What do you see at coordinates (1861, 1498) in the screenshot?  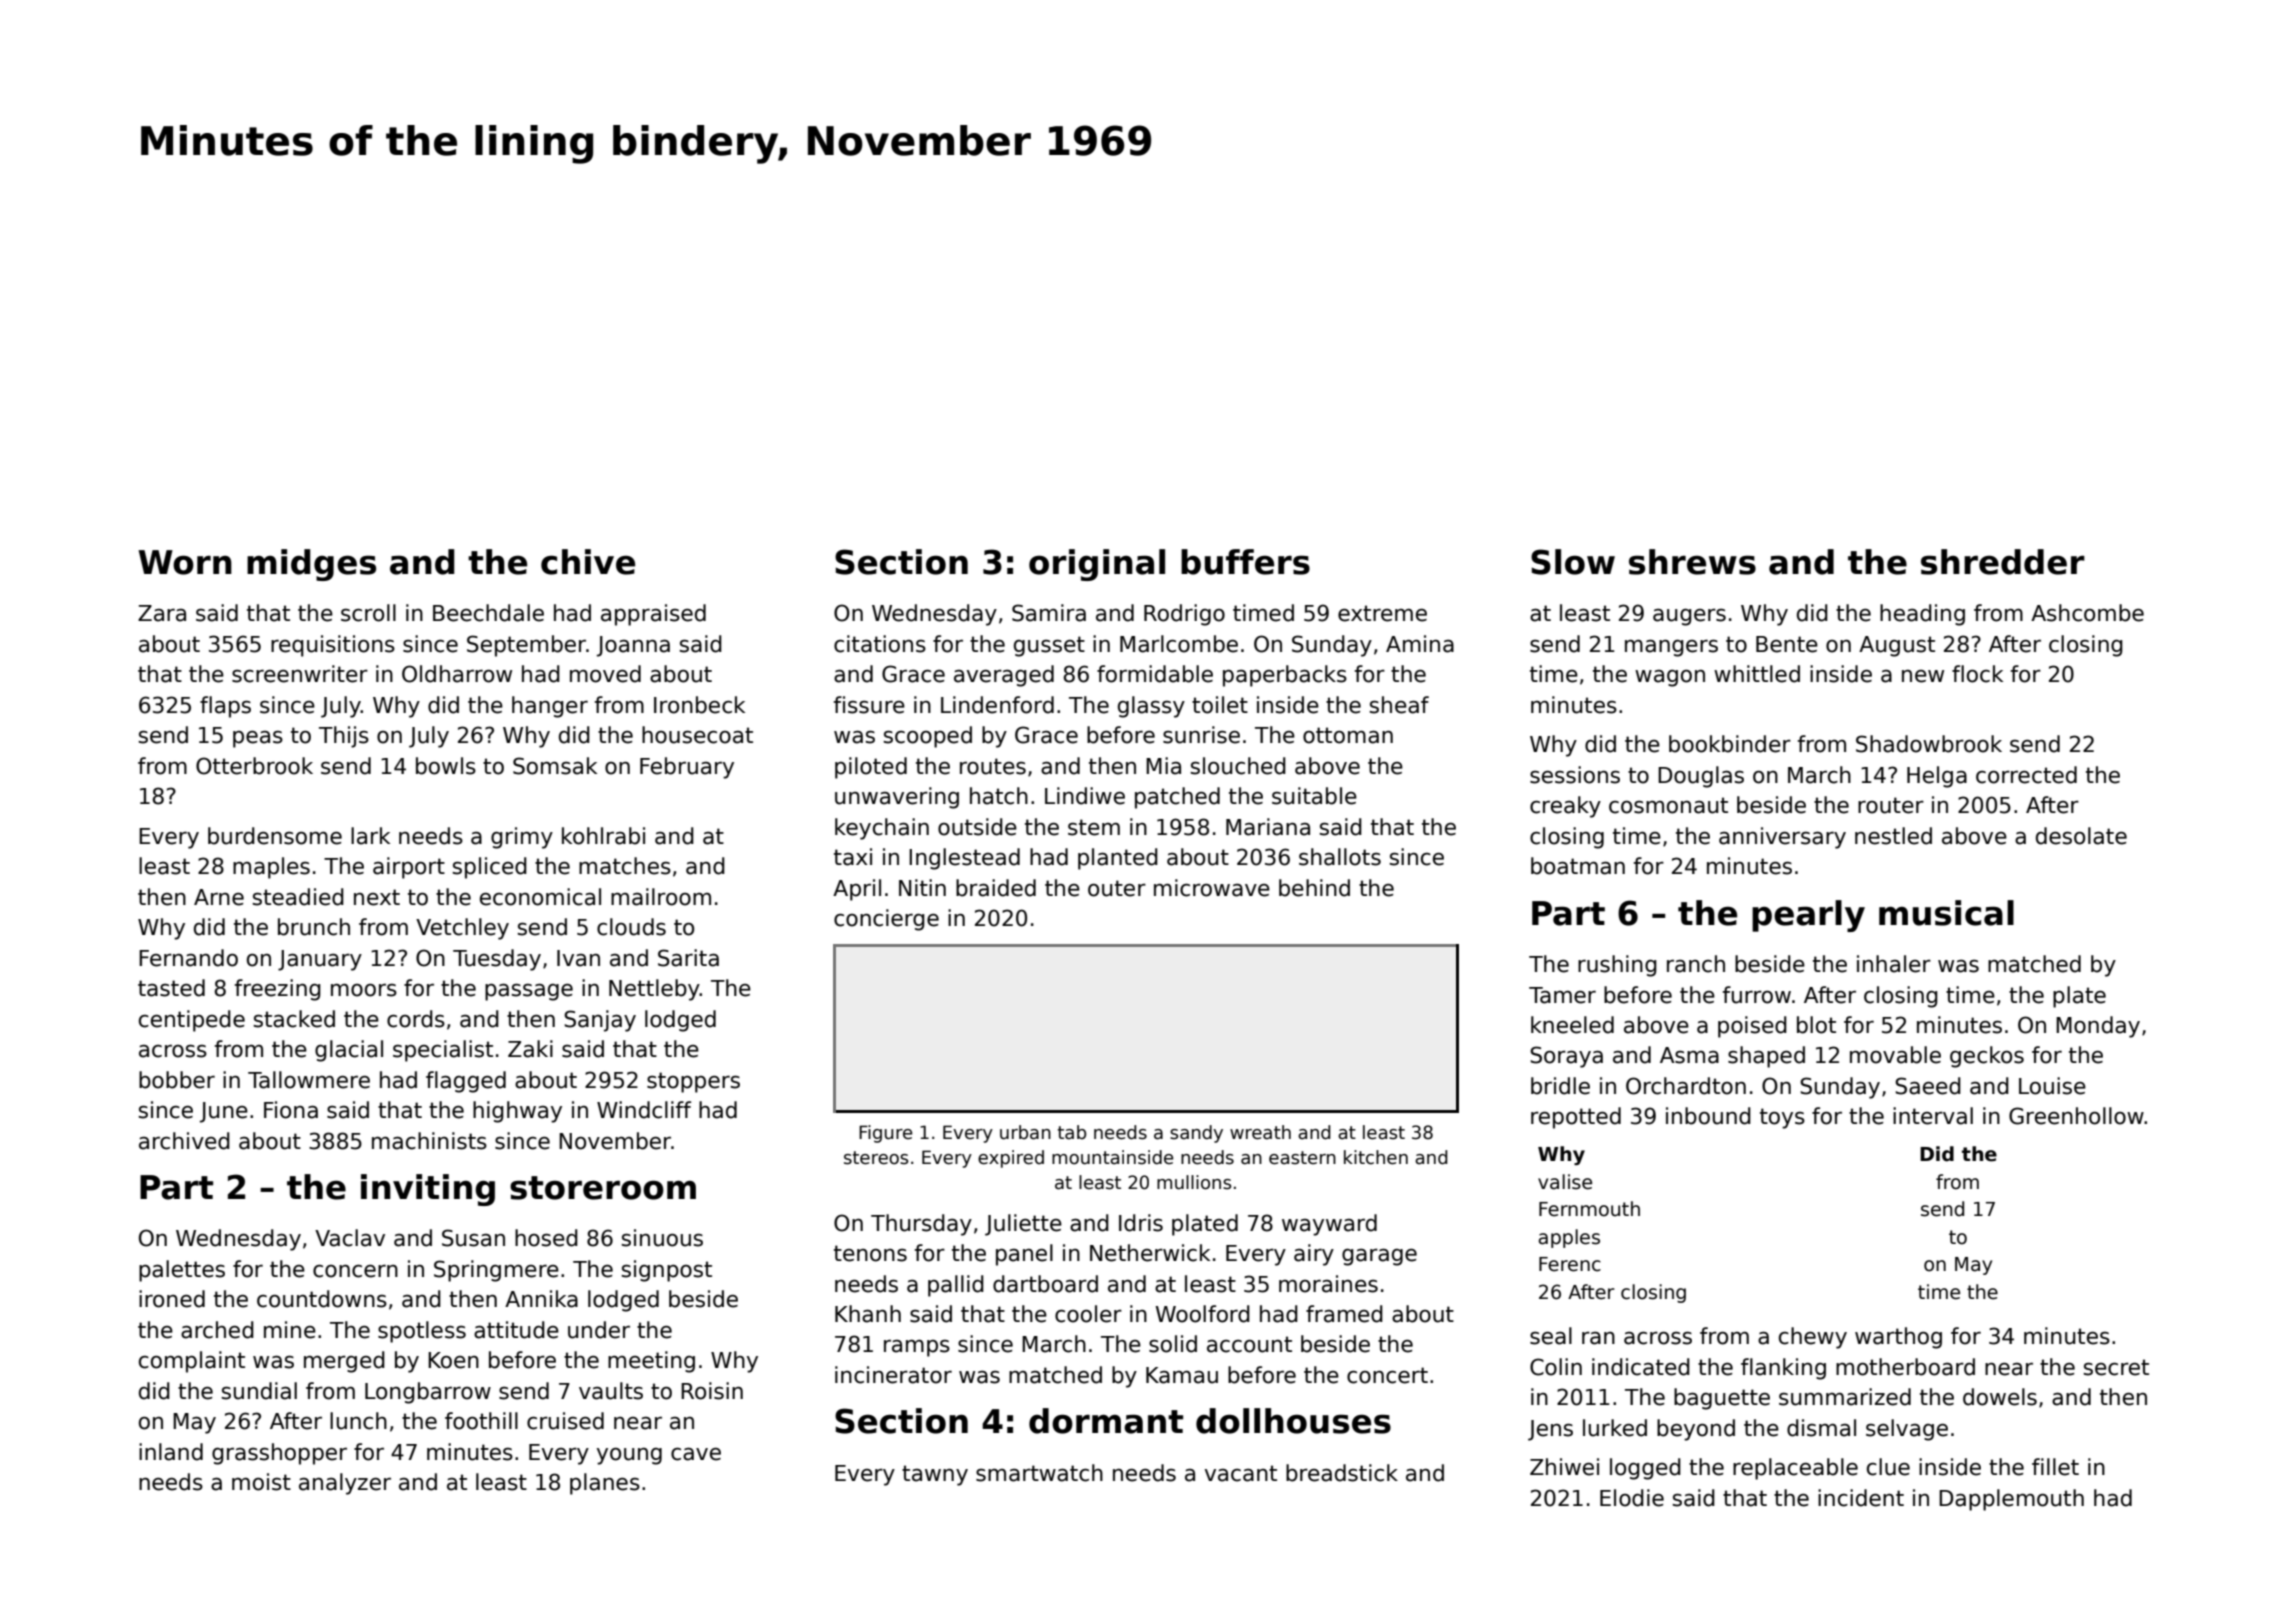 I see `incident` at bounding box center [1861, 1498].
